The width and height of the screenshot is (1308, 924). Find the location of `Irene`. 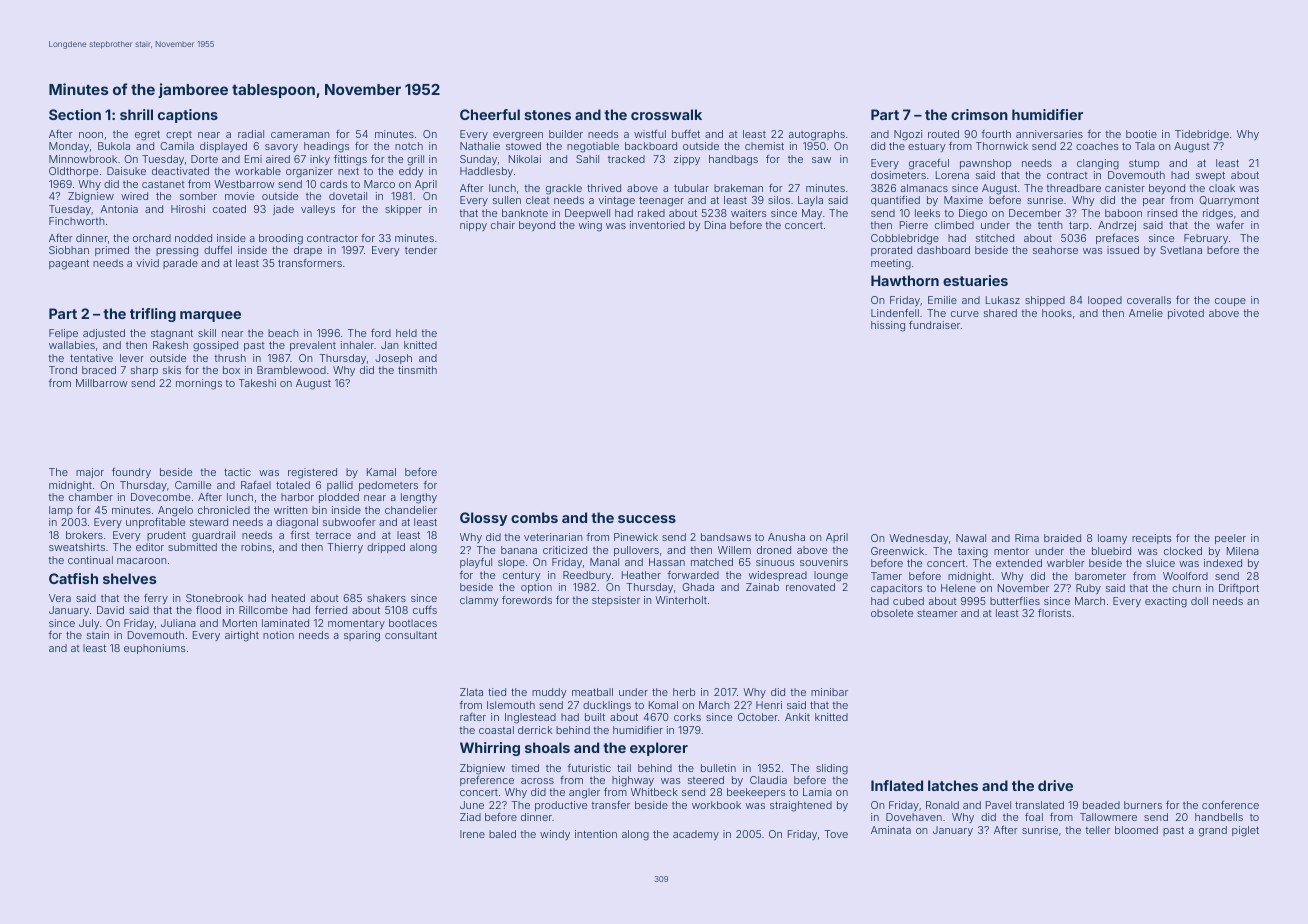

Irene is located at coordinates (472, 834).
